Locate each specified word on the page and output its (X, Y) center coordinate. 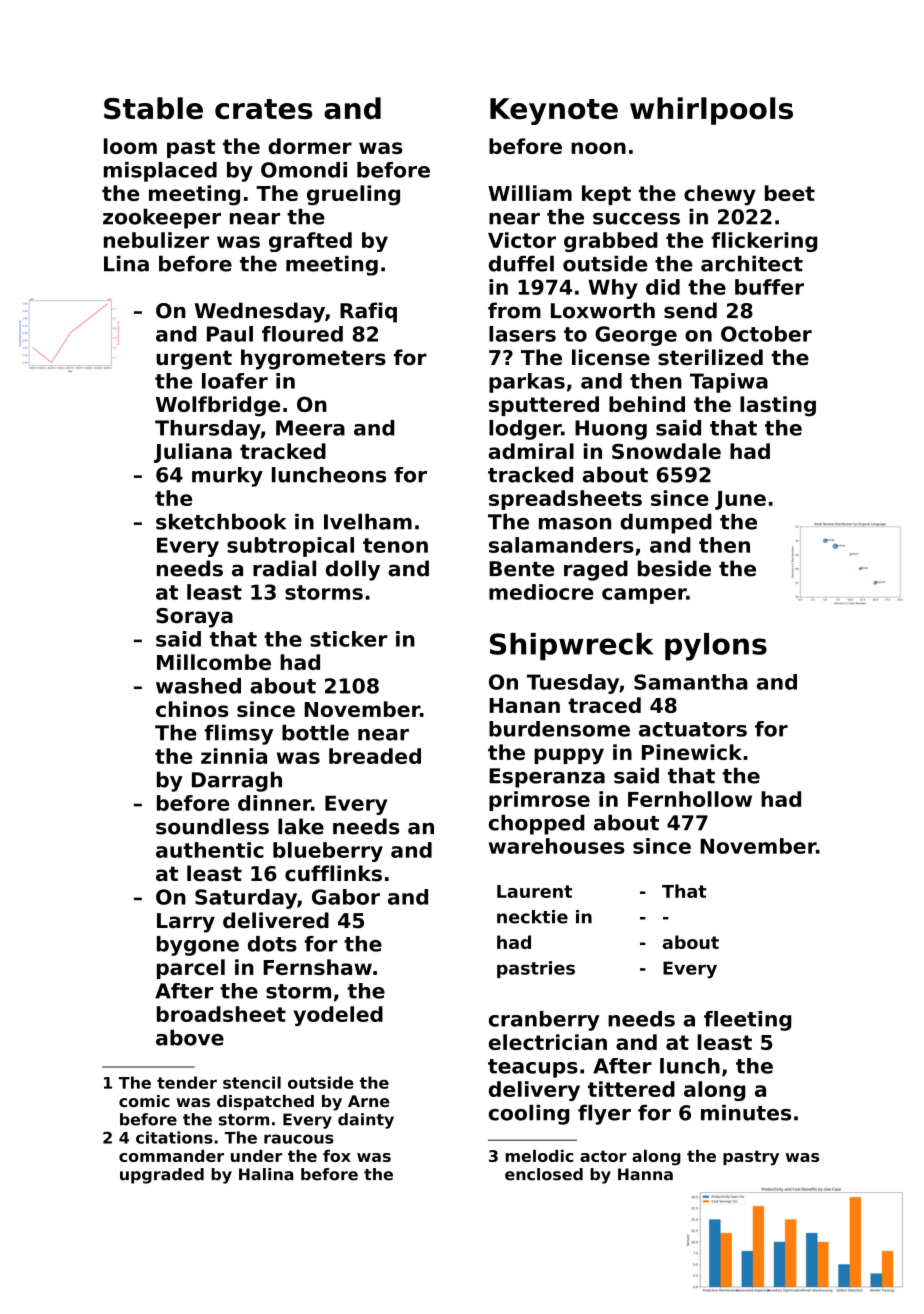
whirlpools (711, 111)
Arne (368, 1101)
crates (263, 109)
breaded (375, 756)
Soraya (194, 618)
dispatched (265, 1103)
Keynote (554, 111)
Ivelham (368, 521)
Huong (611, 430)
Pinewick (692, 752)
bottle (315, 732)
